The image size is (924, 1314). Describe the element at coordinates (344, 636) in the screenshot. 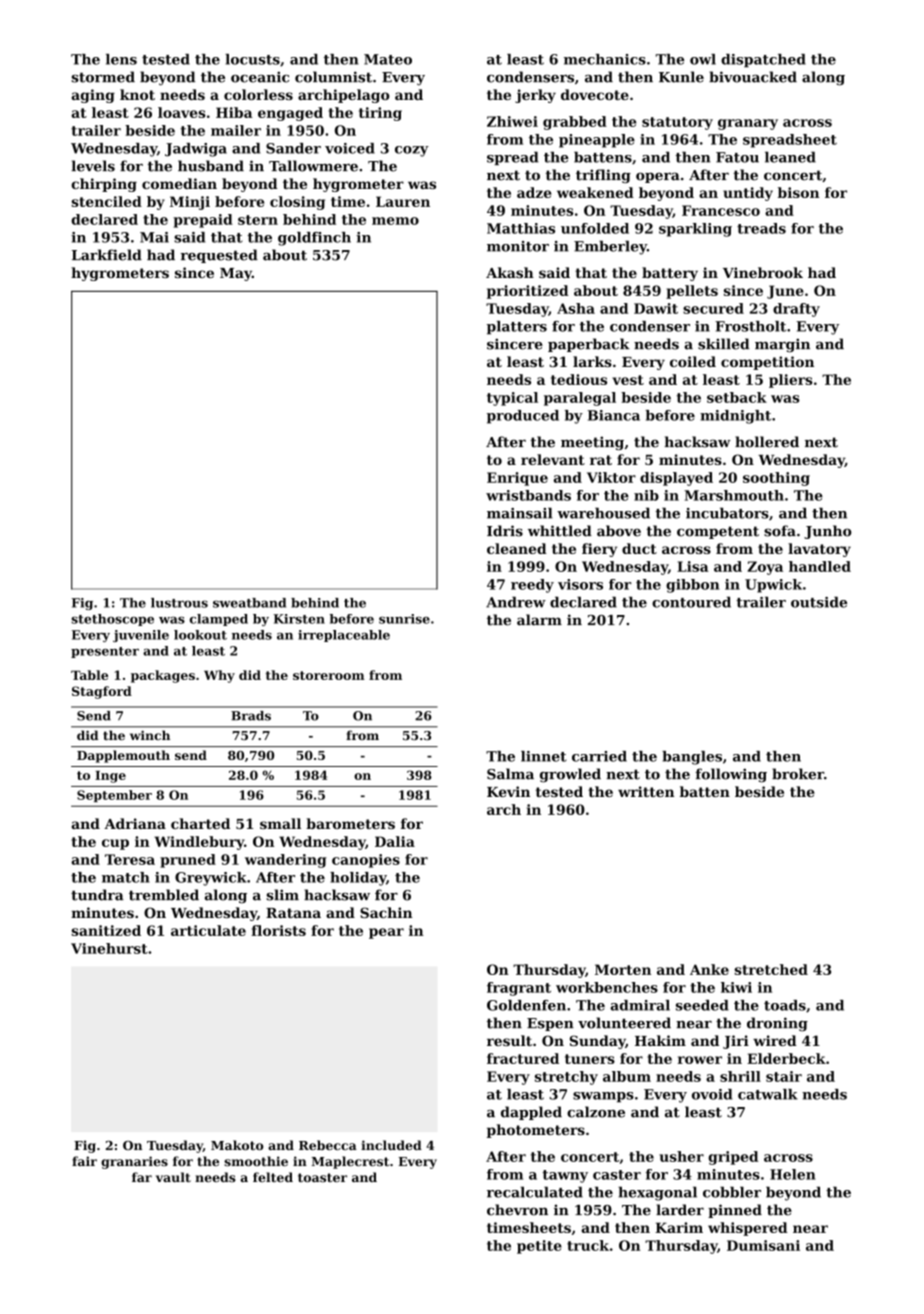

I see `irreplaceable` at that location.
